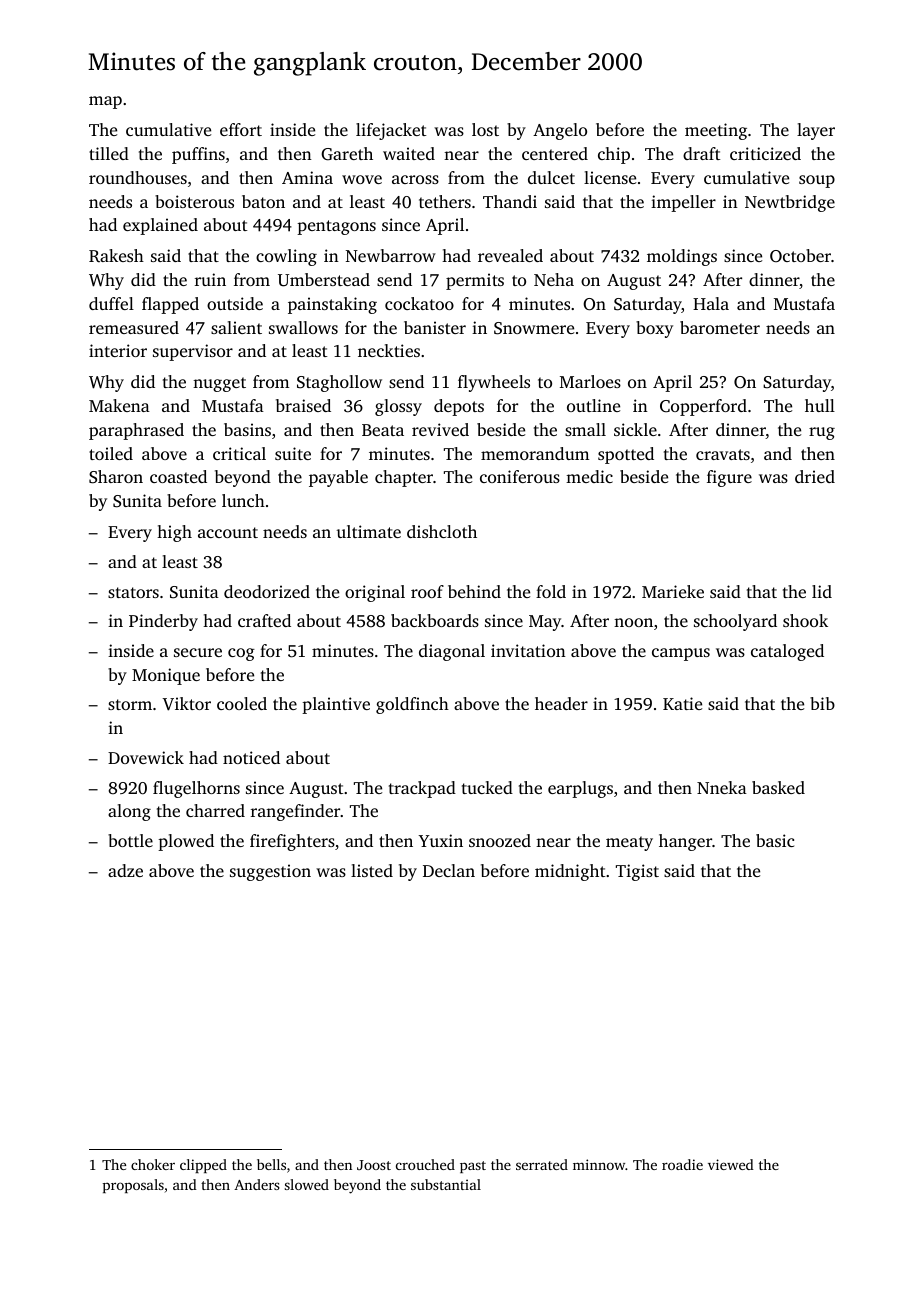  Describe the element at coordinates (369, 531) in the screenshot. I see `ultimate` at that location.
